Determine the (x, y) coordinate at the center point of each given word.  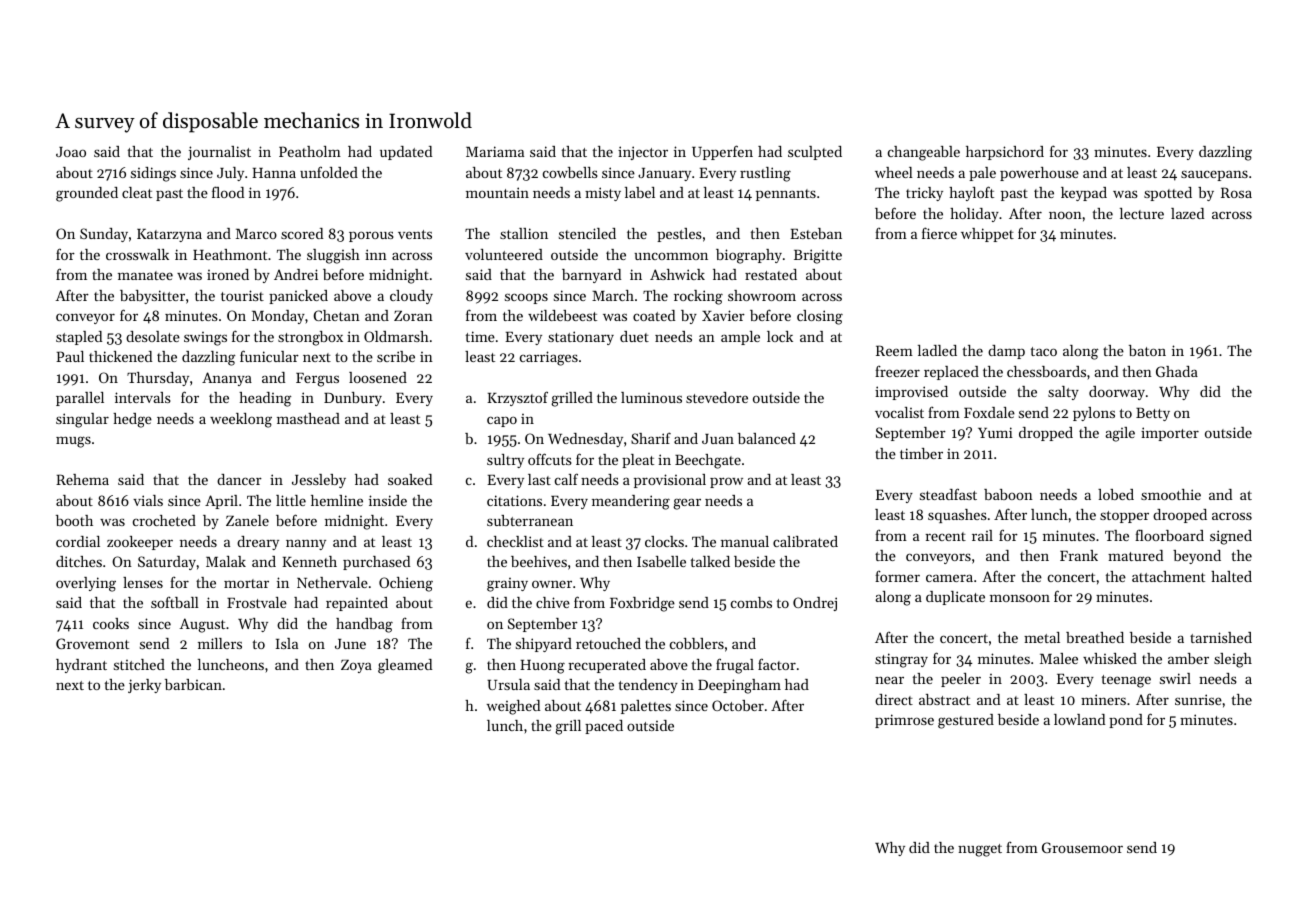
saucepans (1214, 175)
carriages (549, 358)
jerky (144, 686)
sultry (505, 461)
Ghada (1177, 371)
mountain (497, 192)
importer (1170, 434)
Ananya (227, 379)
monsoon (1020, 598)
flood (228, 192)
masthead (308, 418)
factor (777, 664)
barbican (193, 684)
